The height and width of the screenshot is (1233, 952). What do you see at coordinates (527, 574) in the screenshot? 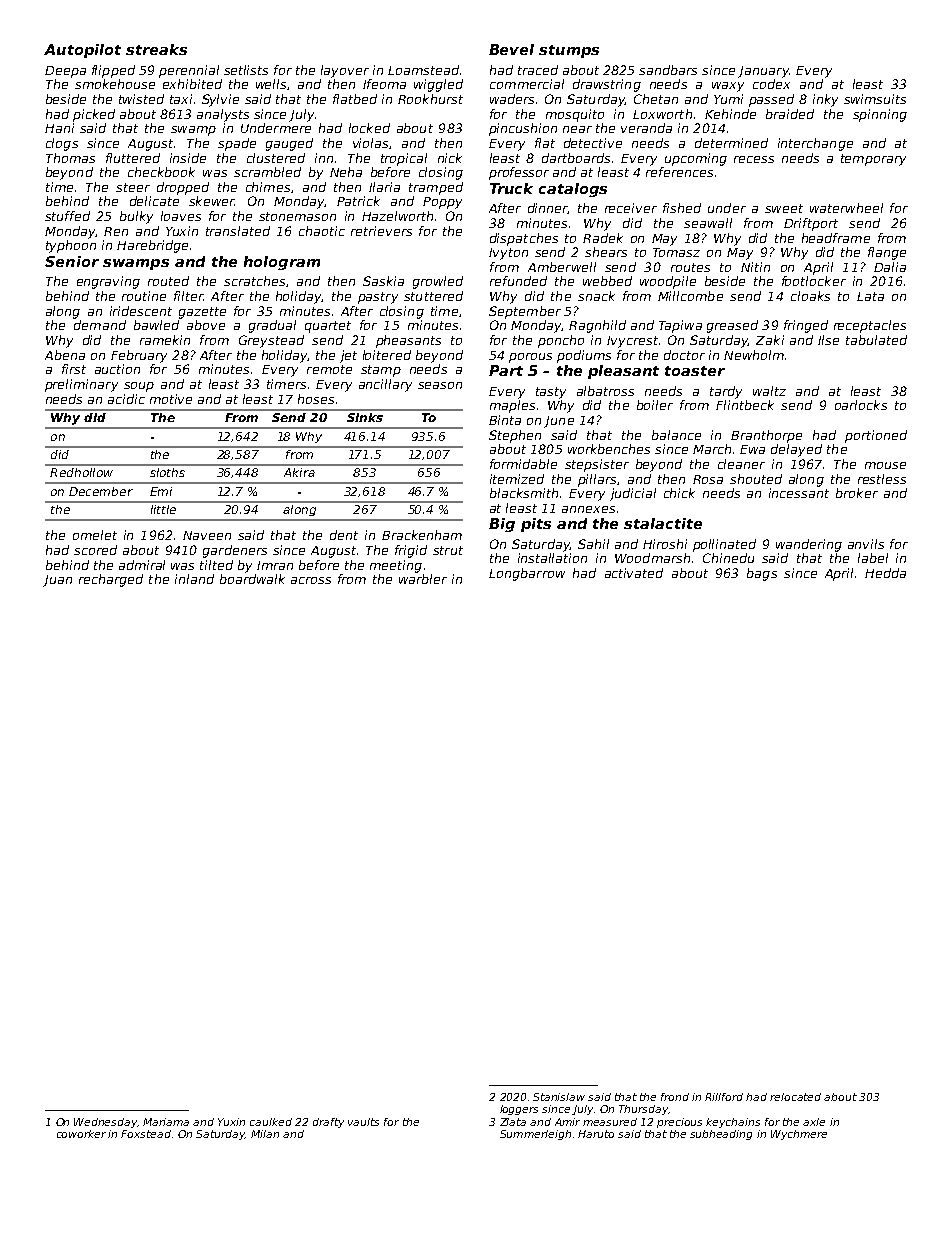
I see `Longbarrow` at bounding box center [527, 574].
